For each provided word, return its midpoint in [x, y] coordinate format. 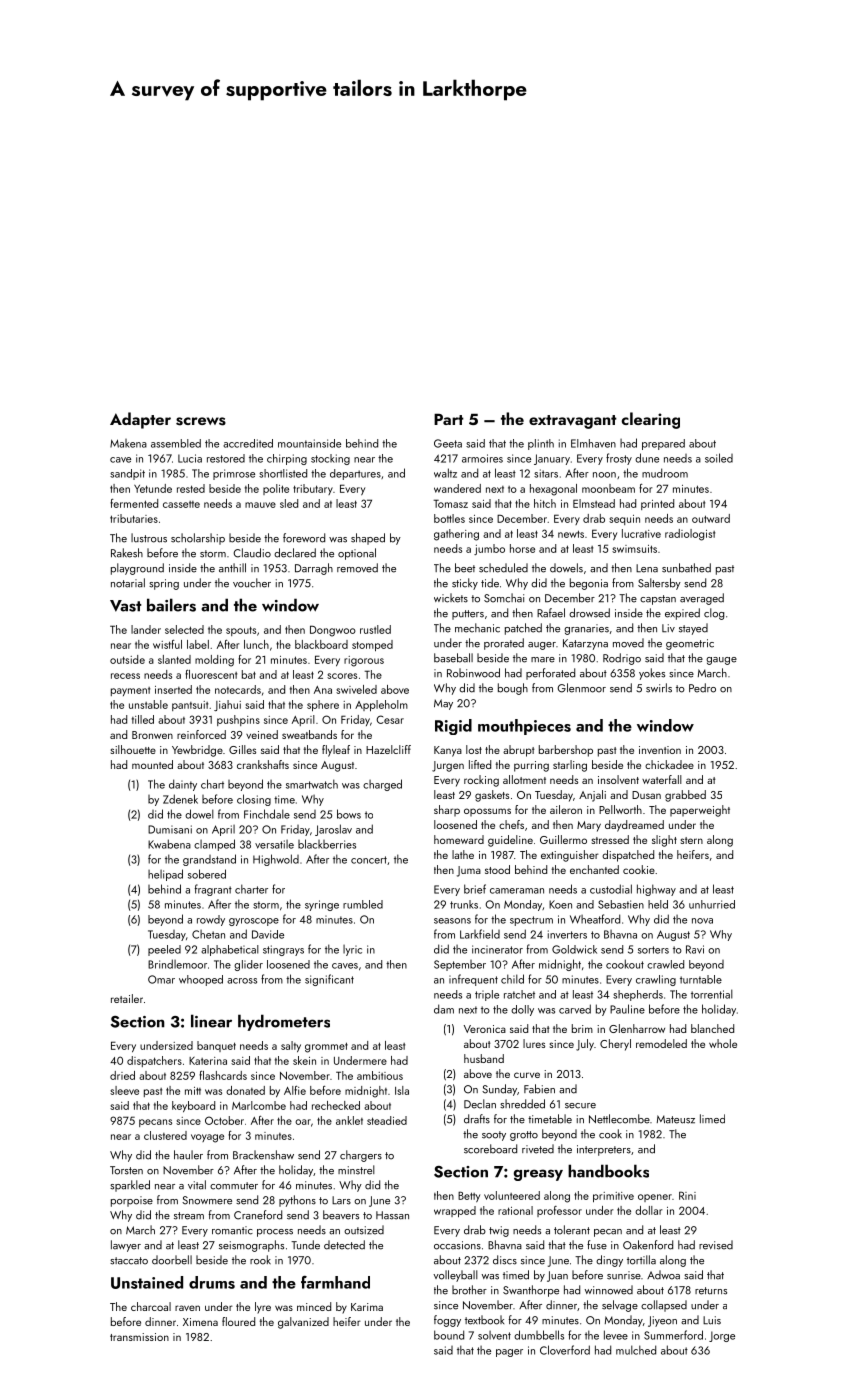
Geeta [448, 443]
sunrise [624, 1275]
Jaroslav [333, 830]
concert [369, 860]
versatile [274, 844]
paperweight [700, 811]
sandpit [127, 474]
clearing [650, 420]
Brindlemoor [177, 964]
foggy [447, 1321]
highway [656, 890]
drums [212, 1282]
